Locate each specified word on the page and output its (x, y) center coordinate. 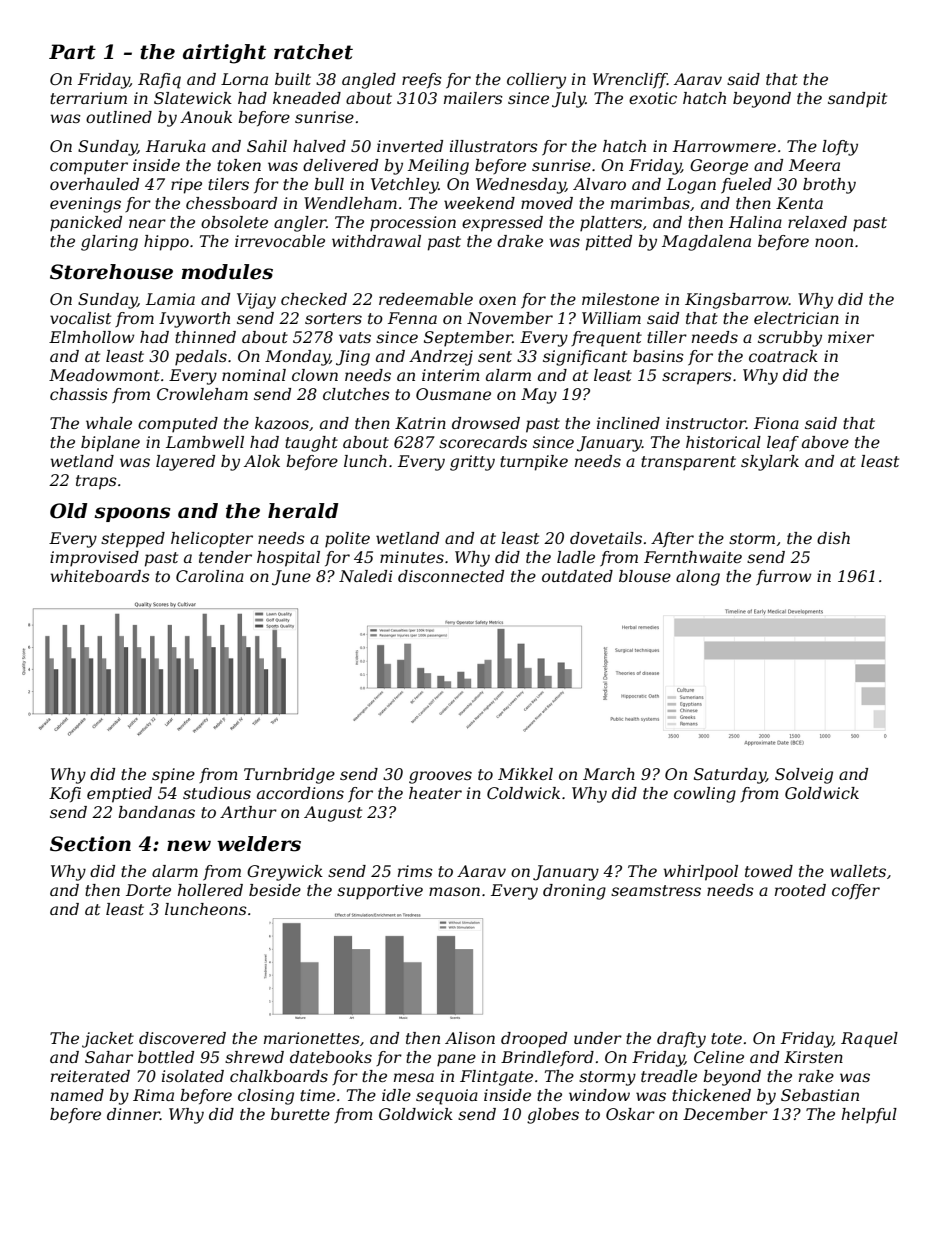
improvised (94, 559)
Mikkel (525, 774)
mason (454, 891)
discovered (182, 1038)
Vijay (256, 301)
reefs (422, 80)
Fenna (412, 318)
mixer (851, 337)
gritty (472, 463)
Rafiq (159, 81)
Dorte (148, 890)
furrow (783, 578)
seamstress (656, 890)
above (825, 442)
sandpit (857, 100)
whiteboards (100, 576)
